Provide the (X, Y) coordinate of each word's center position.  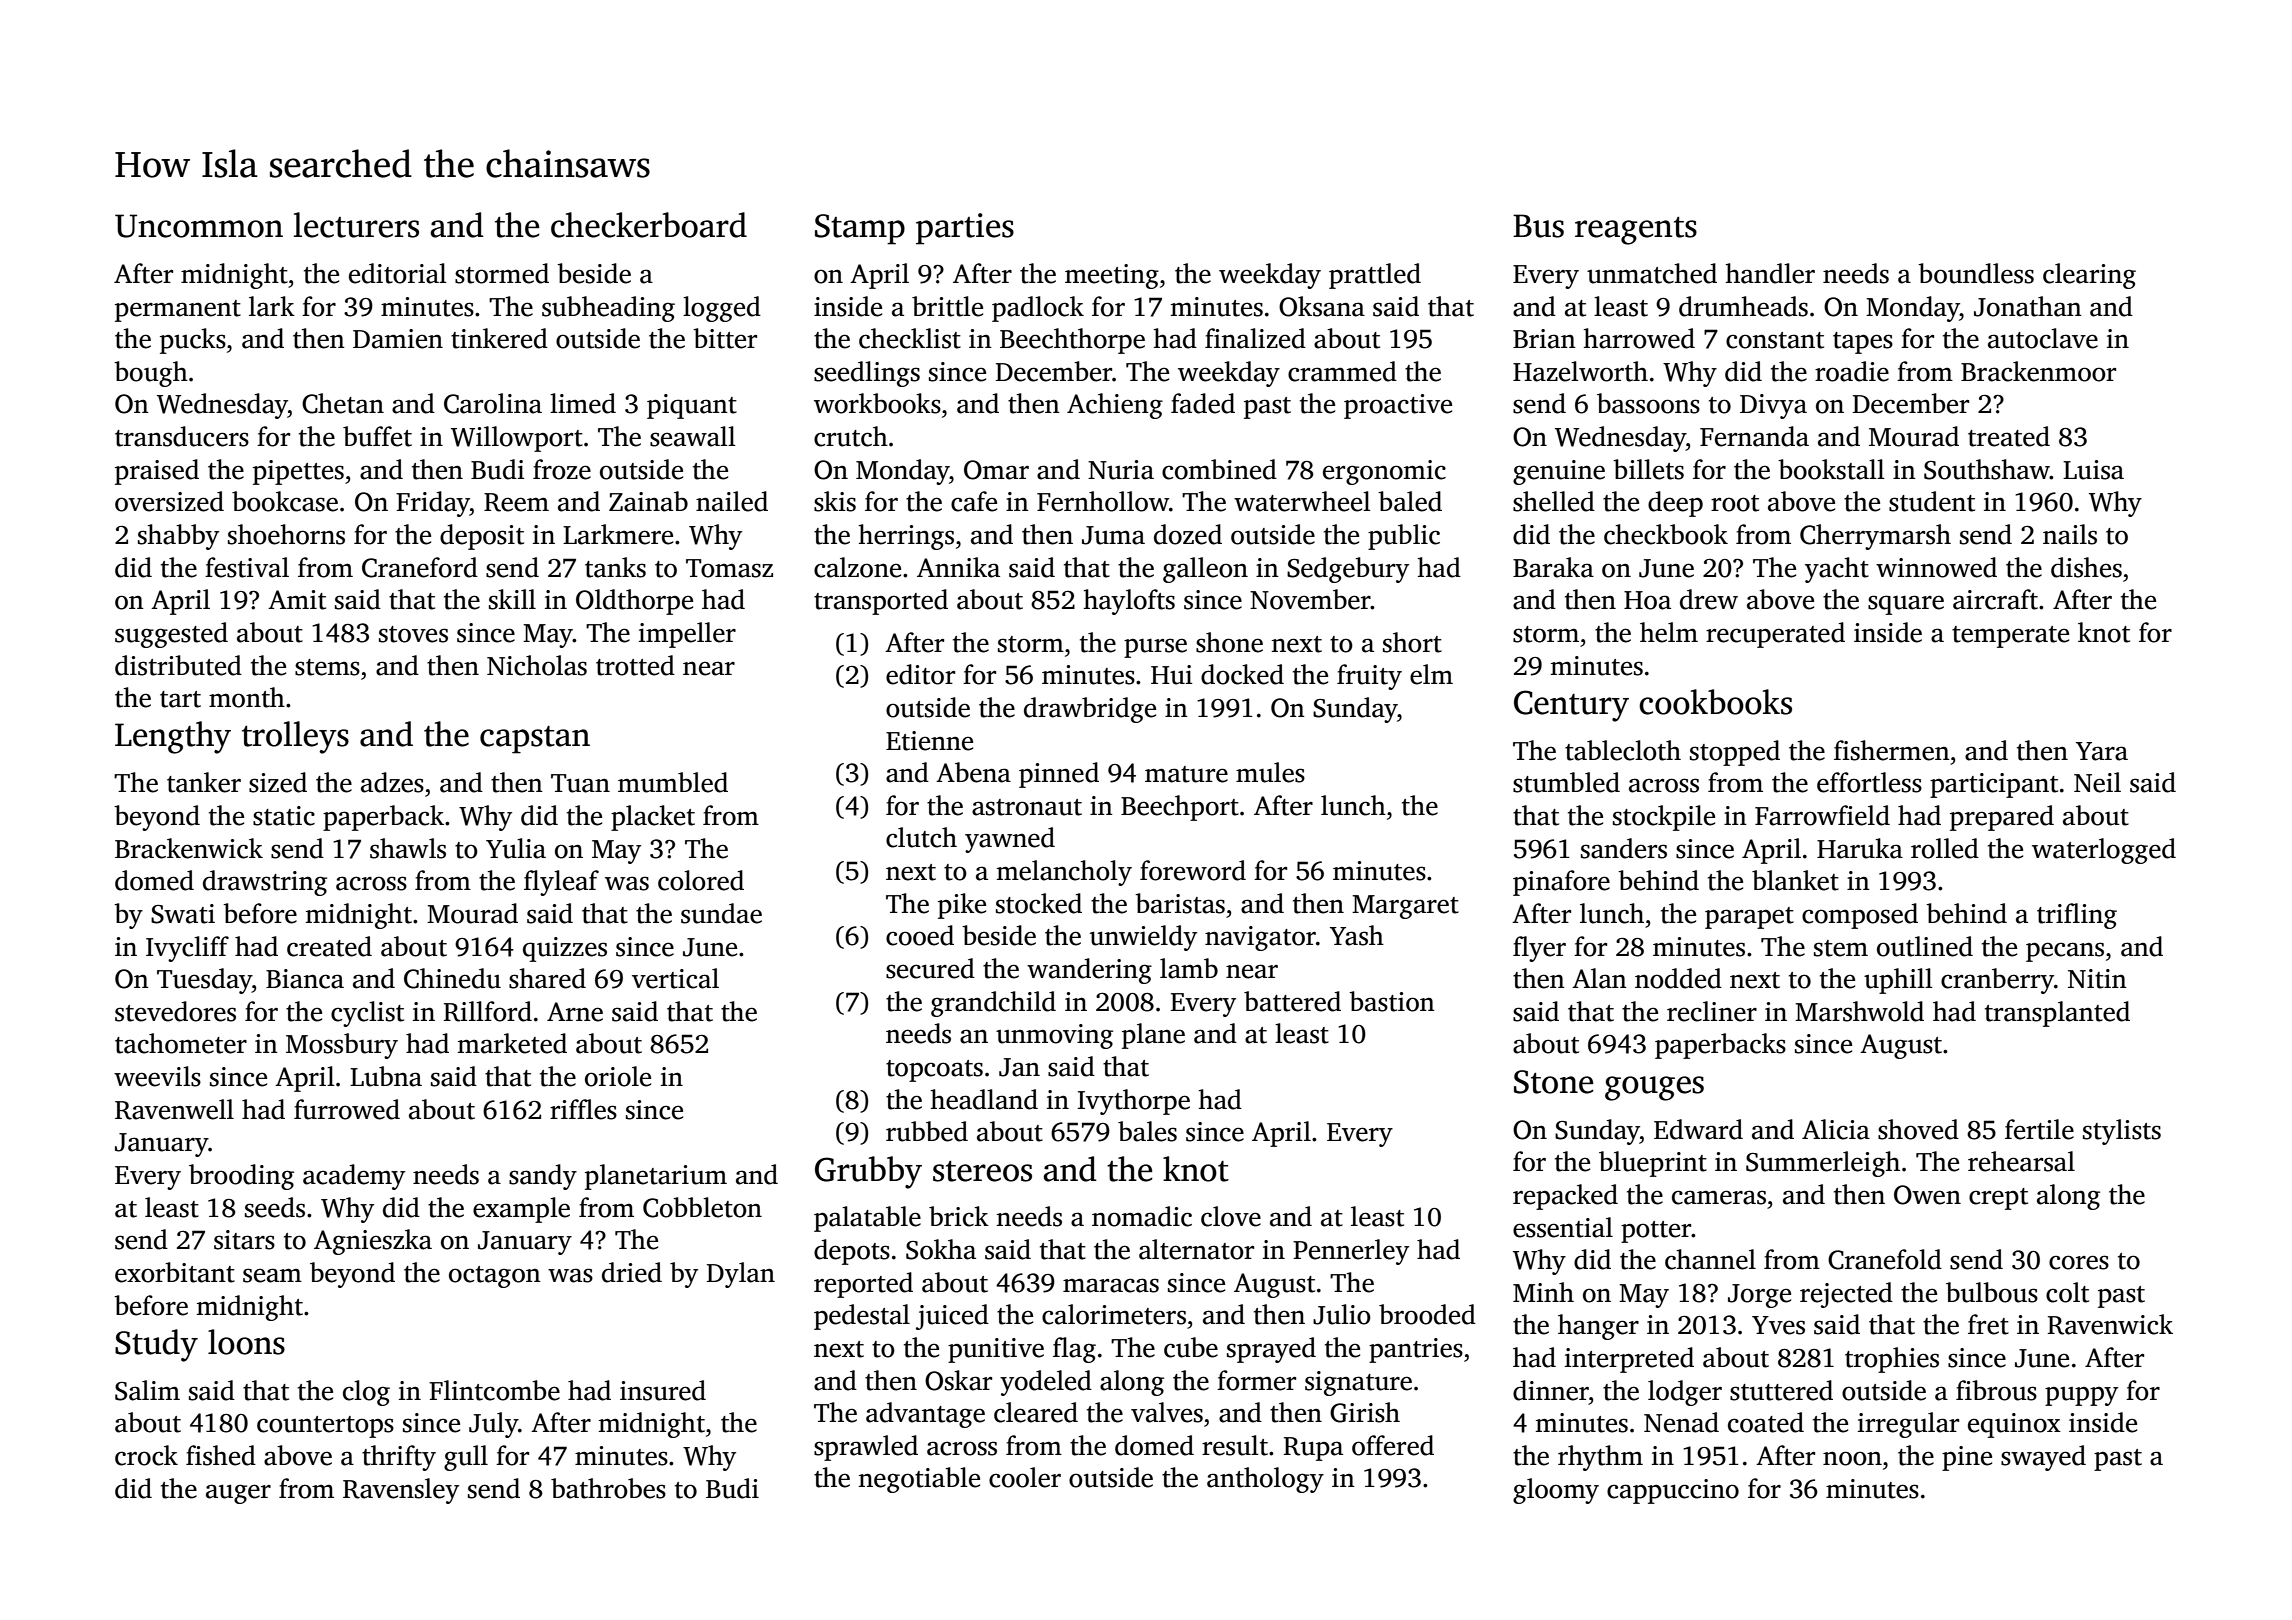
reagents (1636, 231)
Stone (1553, 1082)
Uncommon (199, 226)
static (284, 816)
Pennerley (1351, 1252)
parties (965, 229)
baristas (1180, 903)
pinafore (1561, 883)
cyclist (367, 1014)
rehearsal (2021, 1161)
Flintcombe (494, 1390)
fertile (2039, 1129)
